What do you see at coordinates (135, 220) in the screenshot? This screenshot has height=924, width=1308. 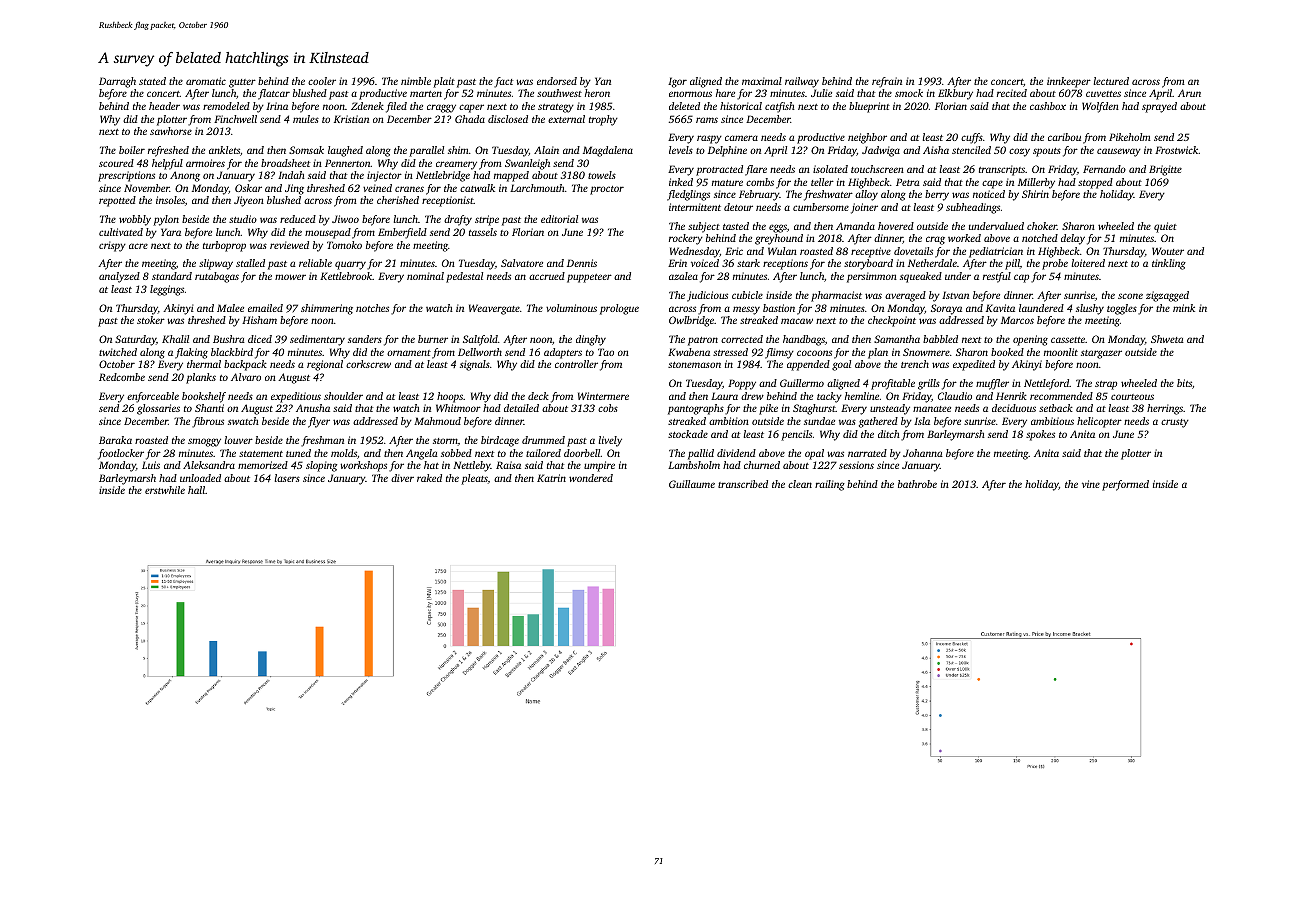 I see `wobbly` at bounding box center [135, 220].
